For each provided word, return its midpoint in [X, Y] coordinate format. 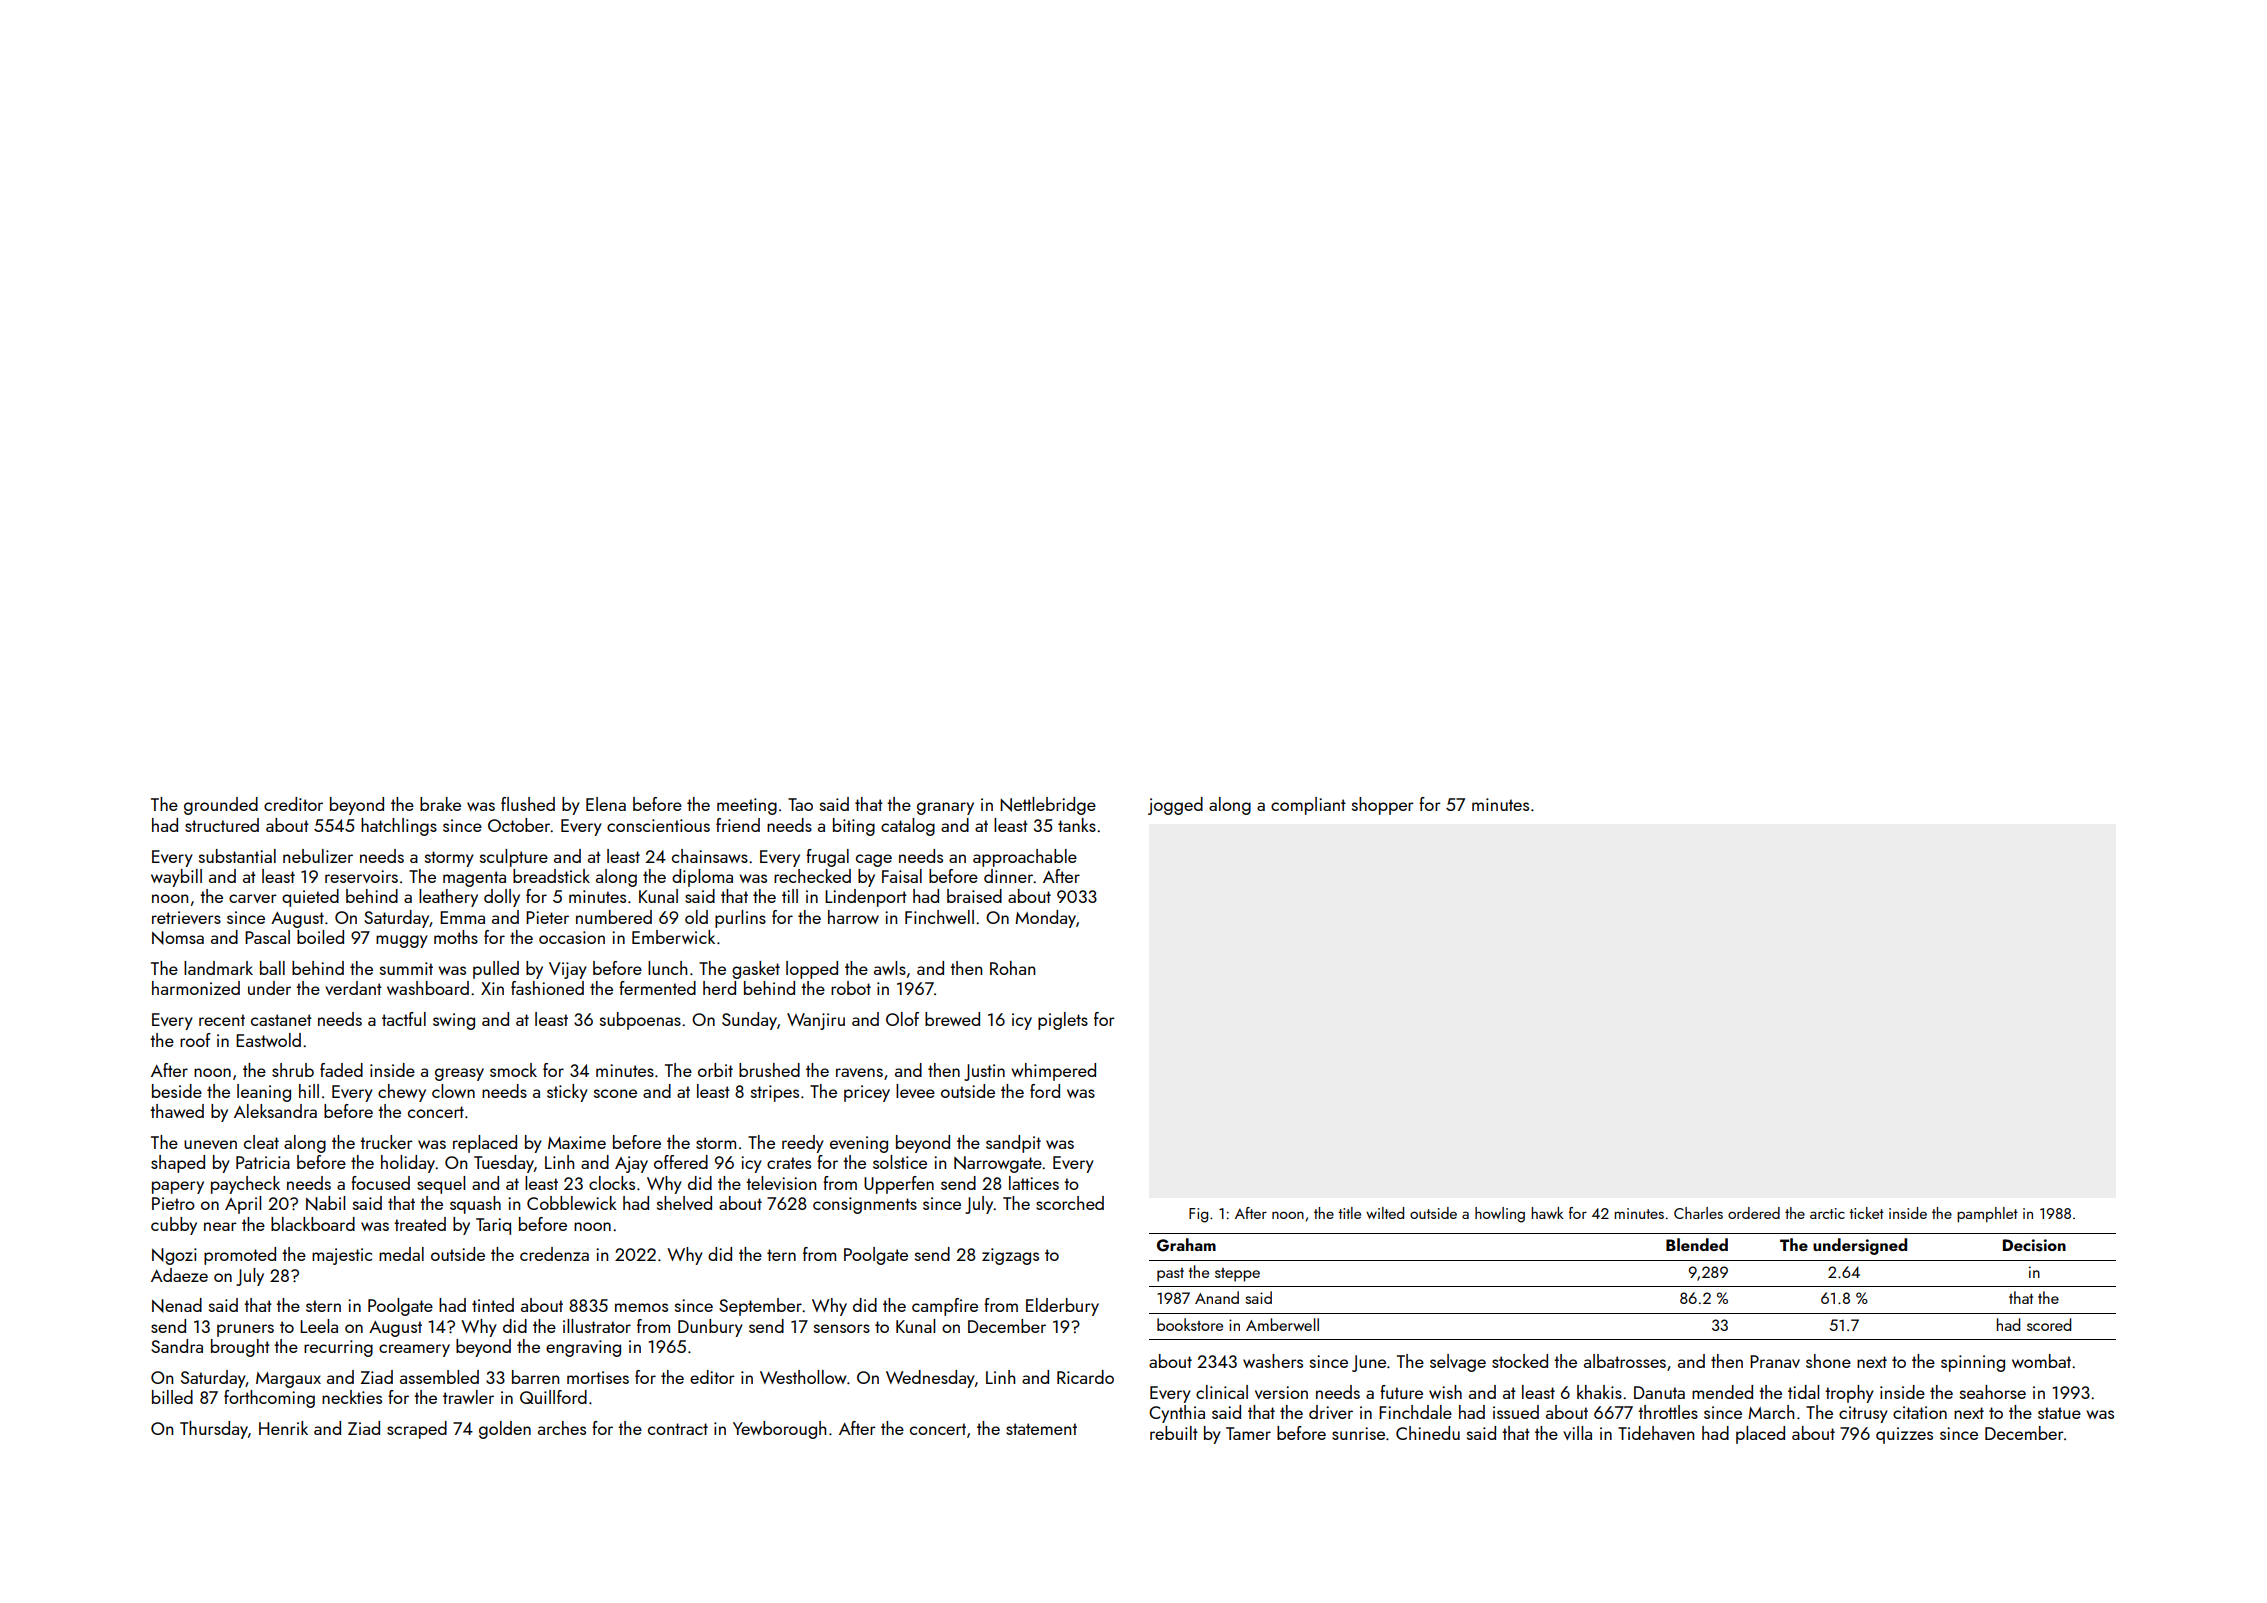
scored [2049, 1324]
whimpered [1053, 1072]
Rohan [1012, 968]
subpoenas [640, 1021]
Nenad [177, 1305]
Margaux [288, 1380]
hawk [1547, 1213]
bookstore [1190, 1324]
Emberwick [673, 937]
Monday [1045, 919]
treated [420, 1224]
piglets [1063, 1021]
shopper [1383, 806]
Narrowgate [998, 1164]
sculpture [514, 858]
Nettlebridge [1048, 806]
